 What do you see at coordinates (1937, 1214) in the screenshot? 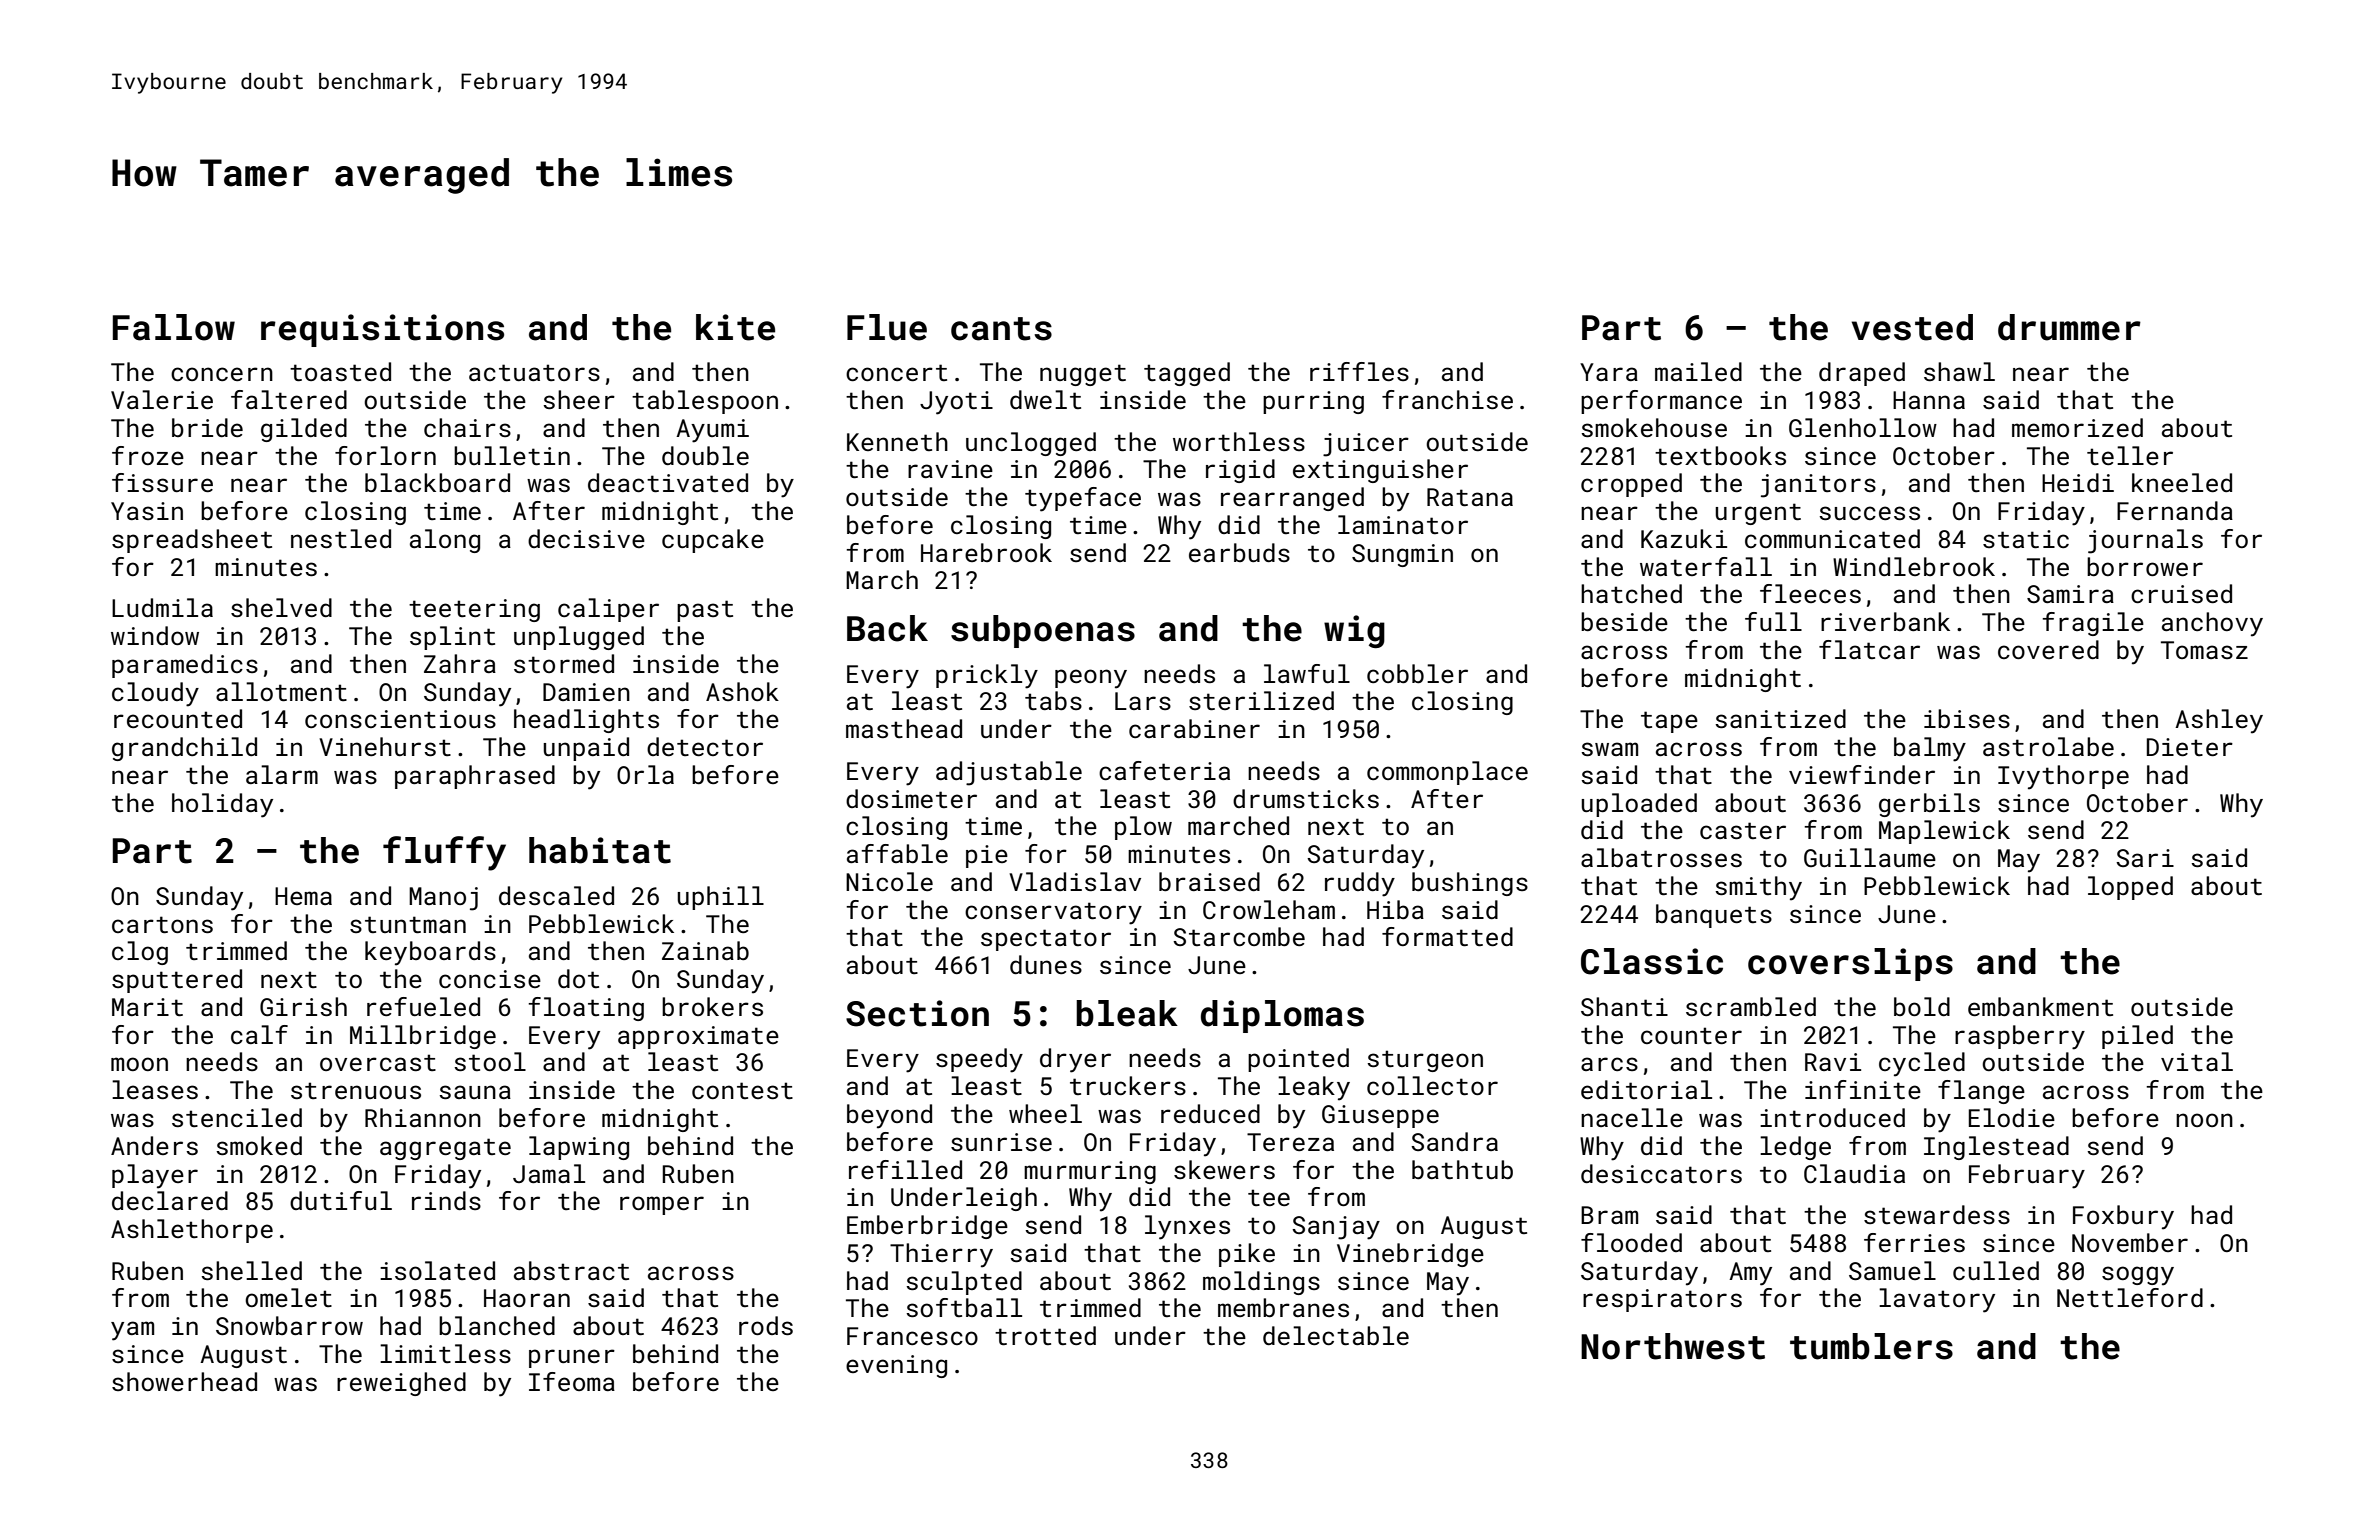
I see `stewardess` at bounding box center [1937, 1214].
